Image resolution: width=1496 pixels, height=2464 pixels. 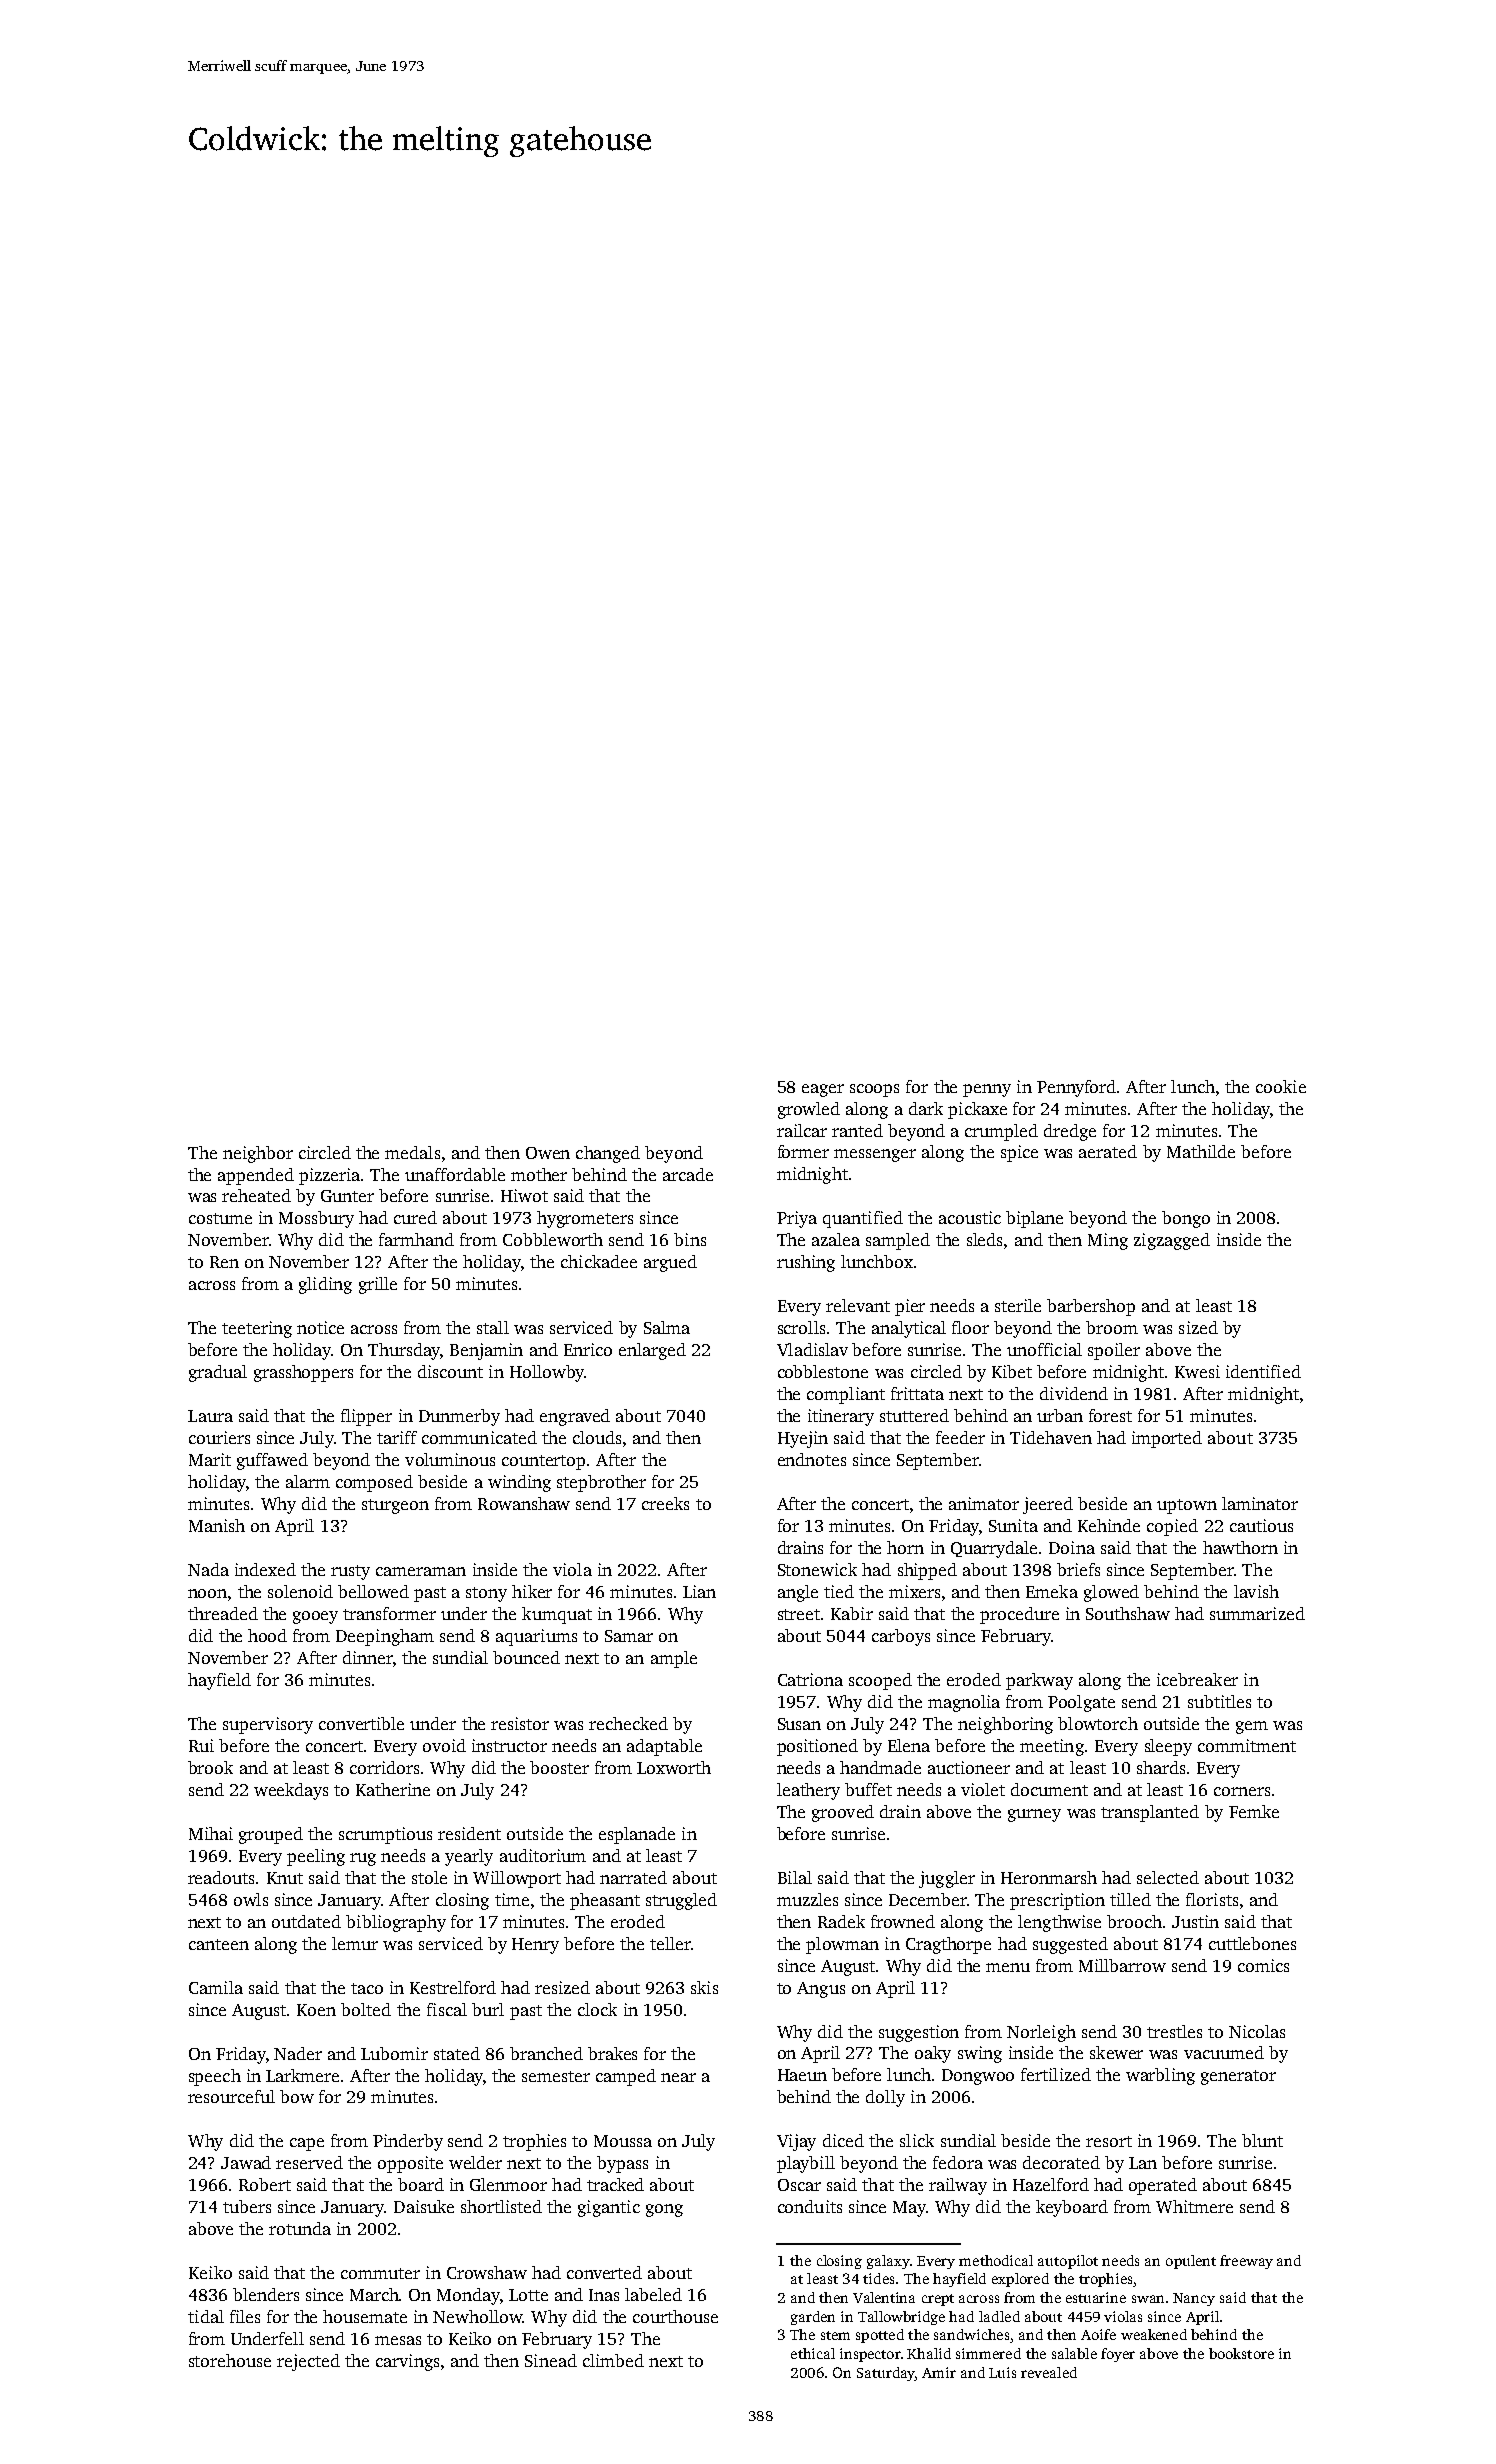 What do you see at coordinates (1108, 1241) in the screenshot?
I see `Ming` at bounding box center [1108, 1241].
